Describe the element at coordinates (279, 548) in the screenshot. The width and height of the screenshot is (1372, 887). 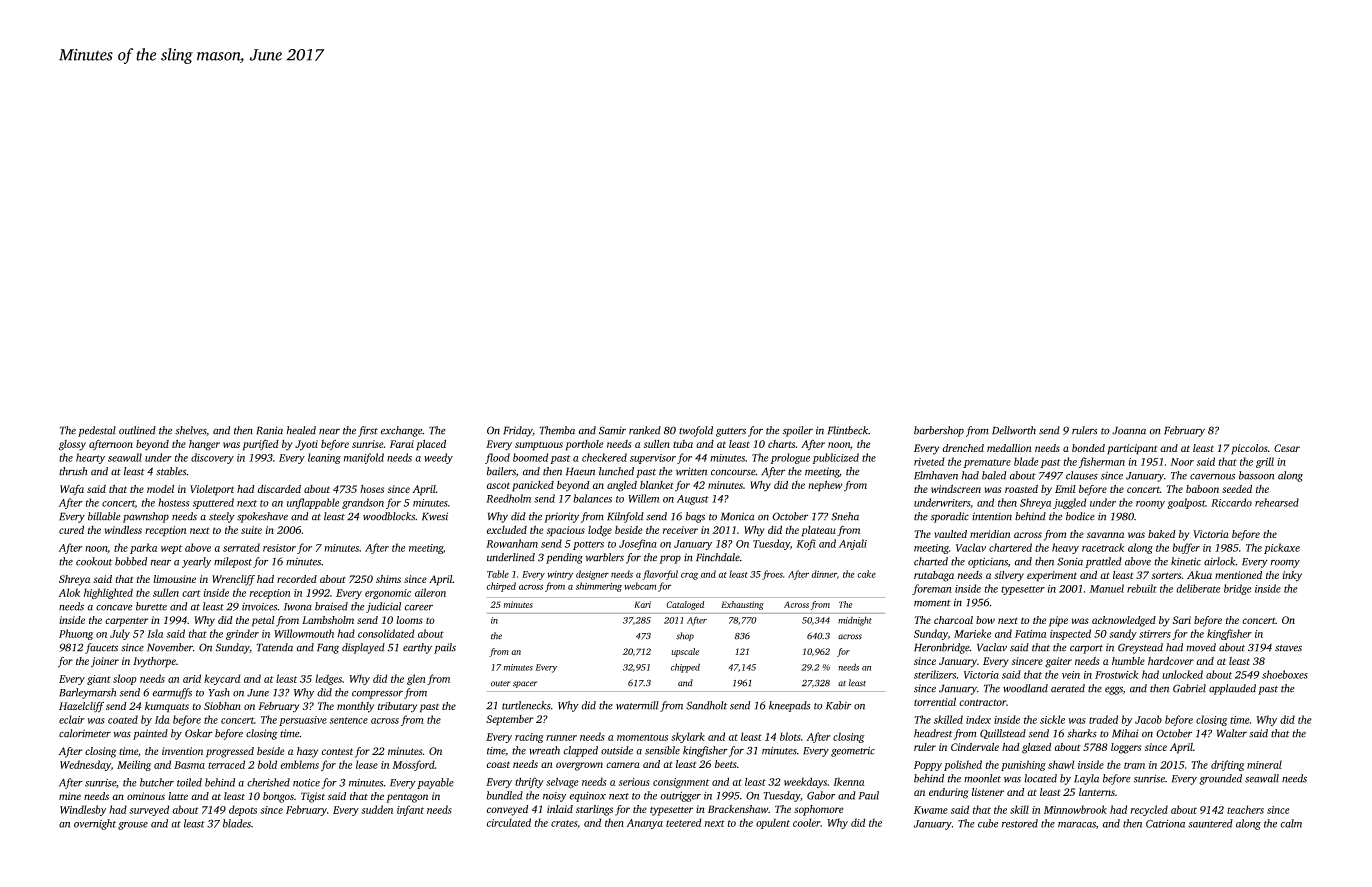
I see `resistor` at that location.
